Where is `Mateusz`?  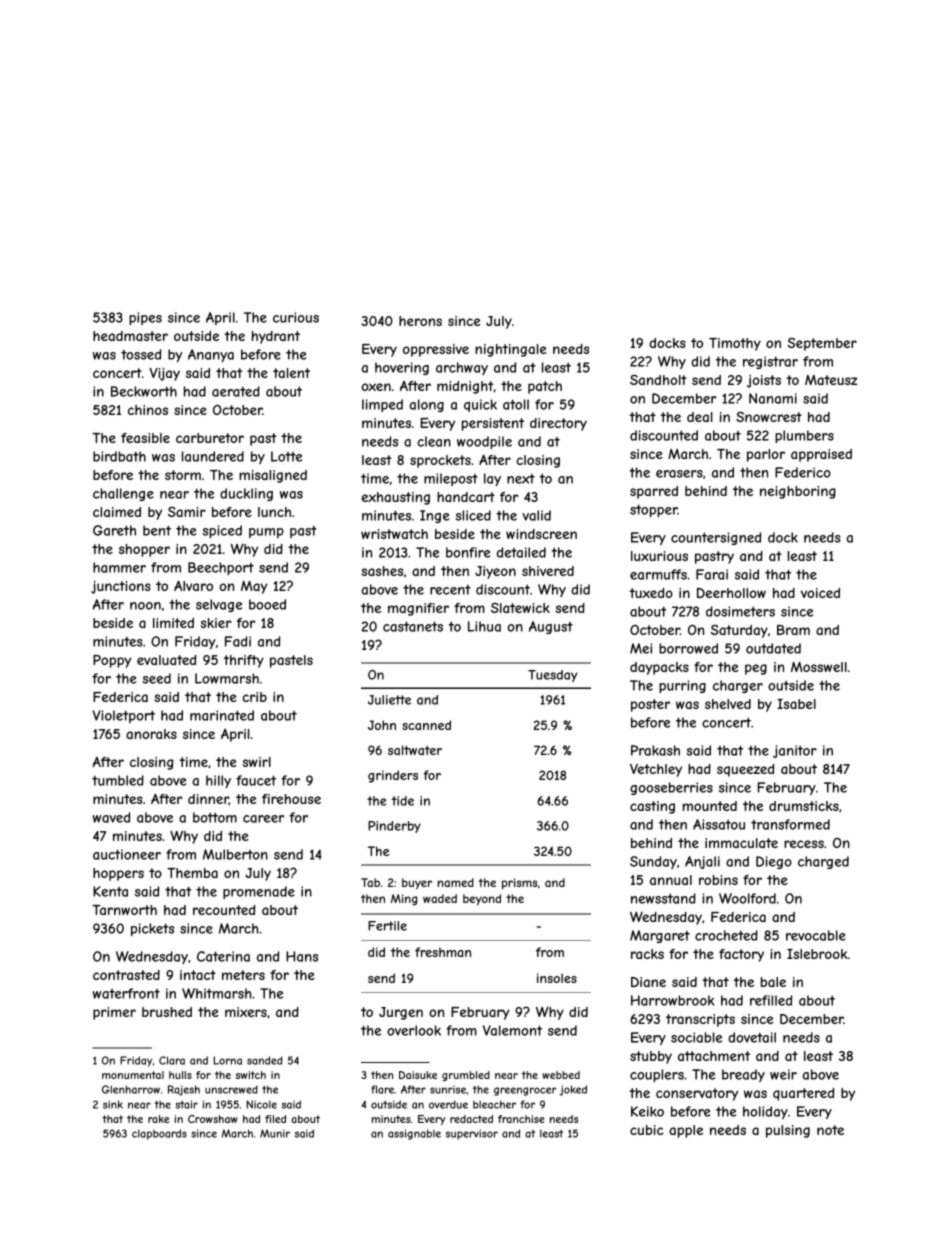
Mateusz is located at coordinates (831, 380).
